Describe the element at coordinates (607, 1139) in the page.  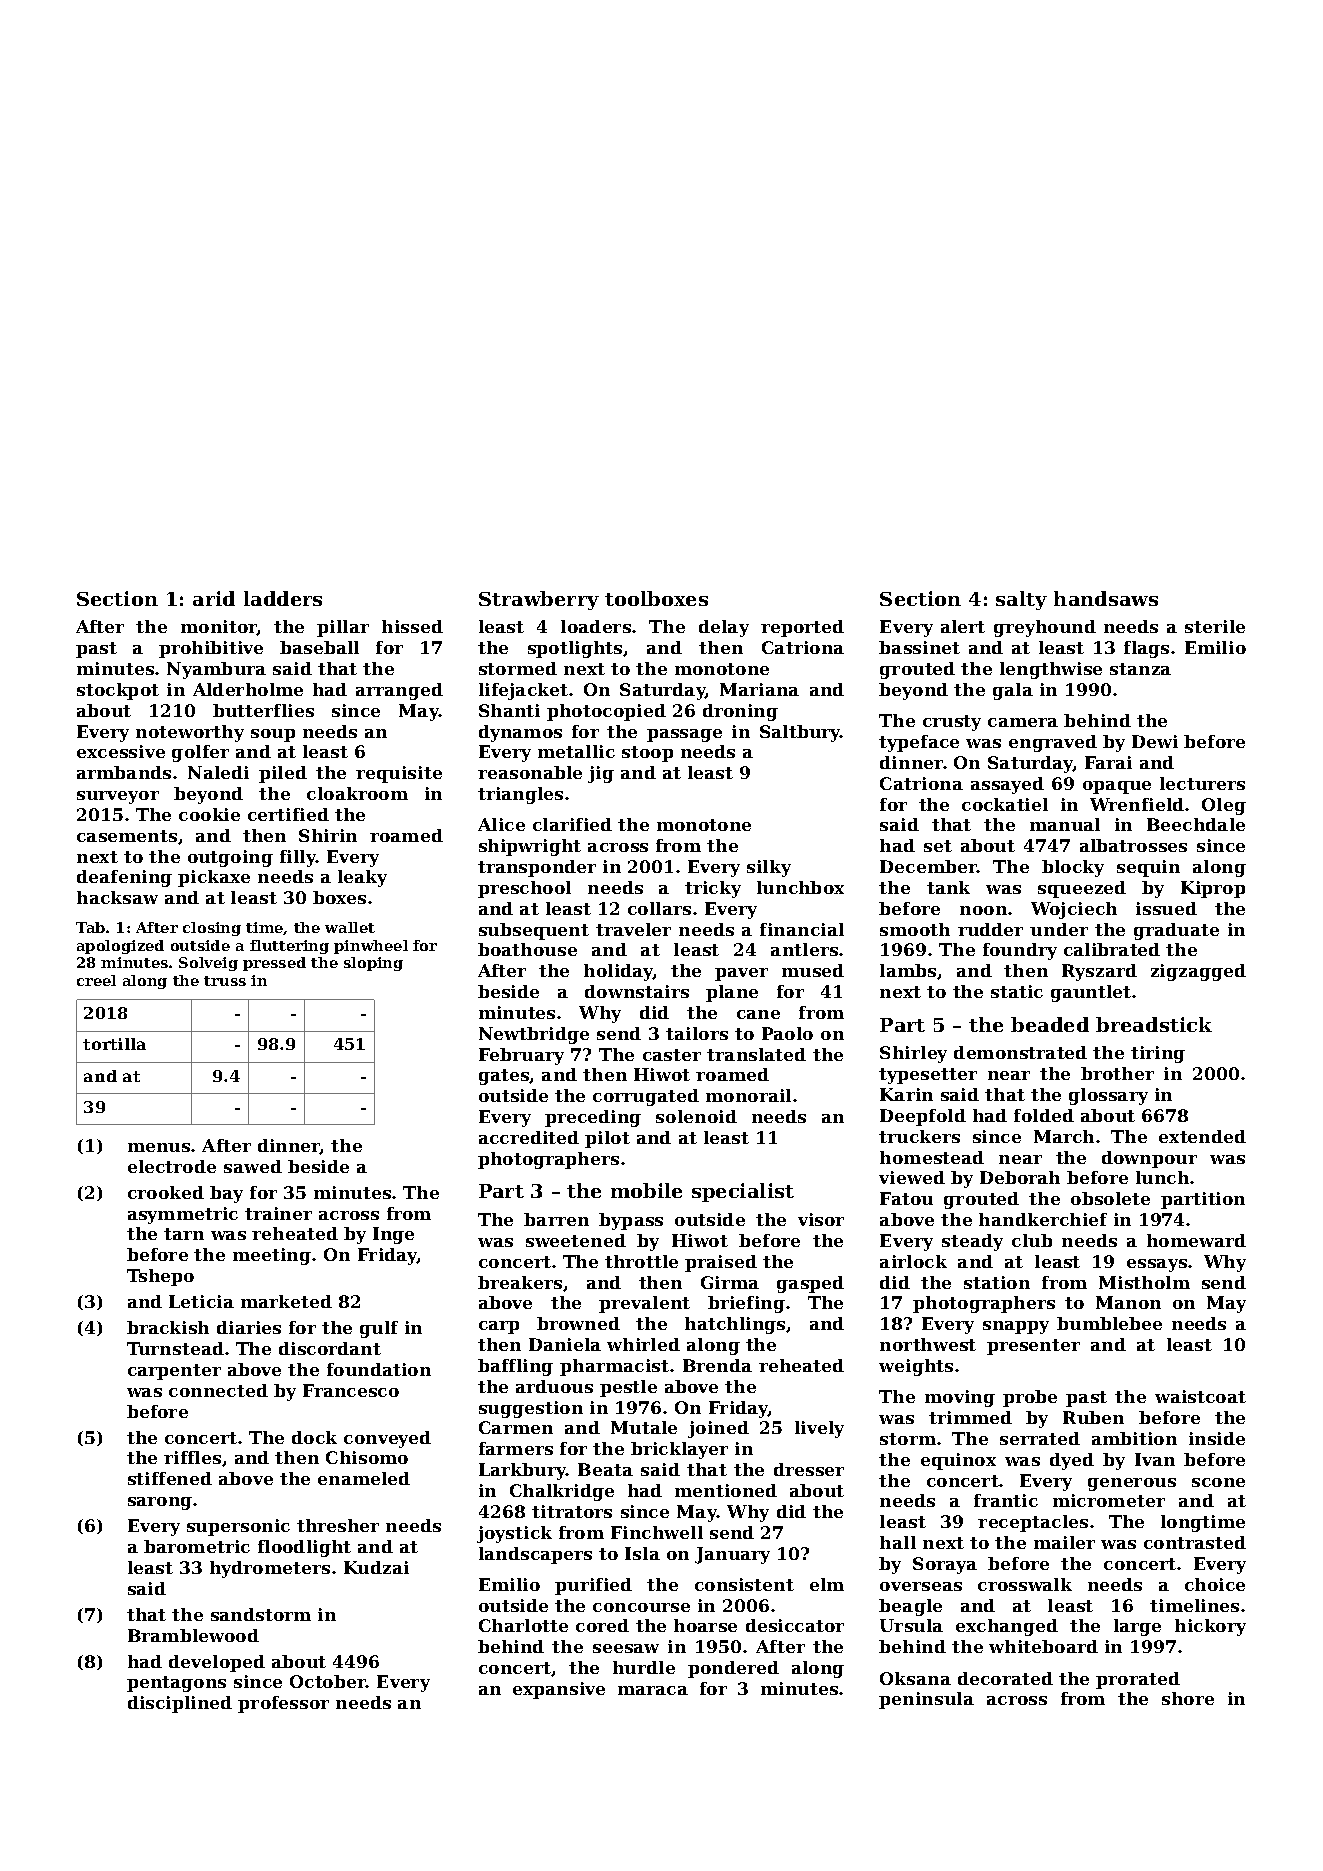
I see `pilot` at that location.
